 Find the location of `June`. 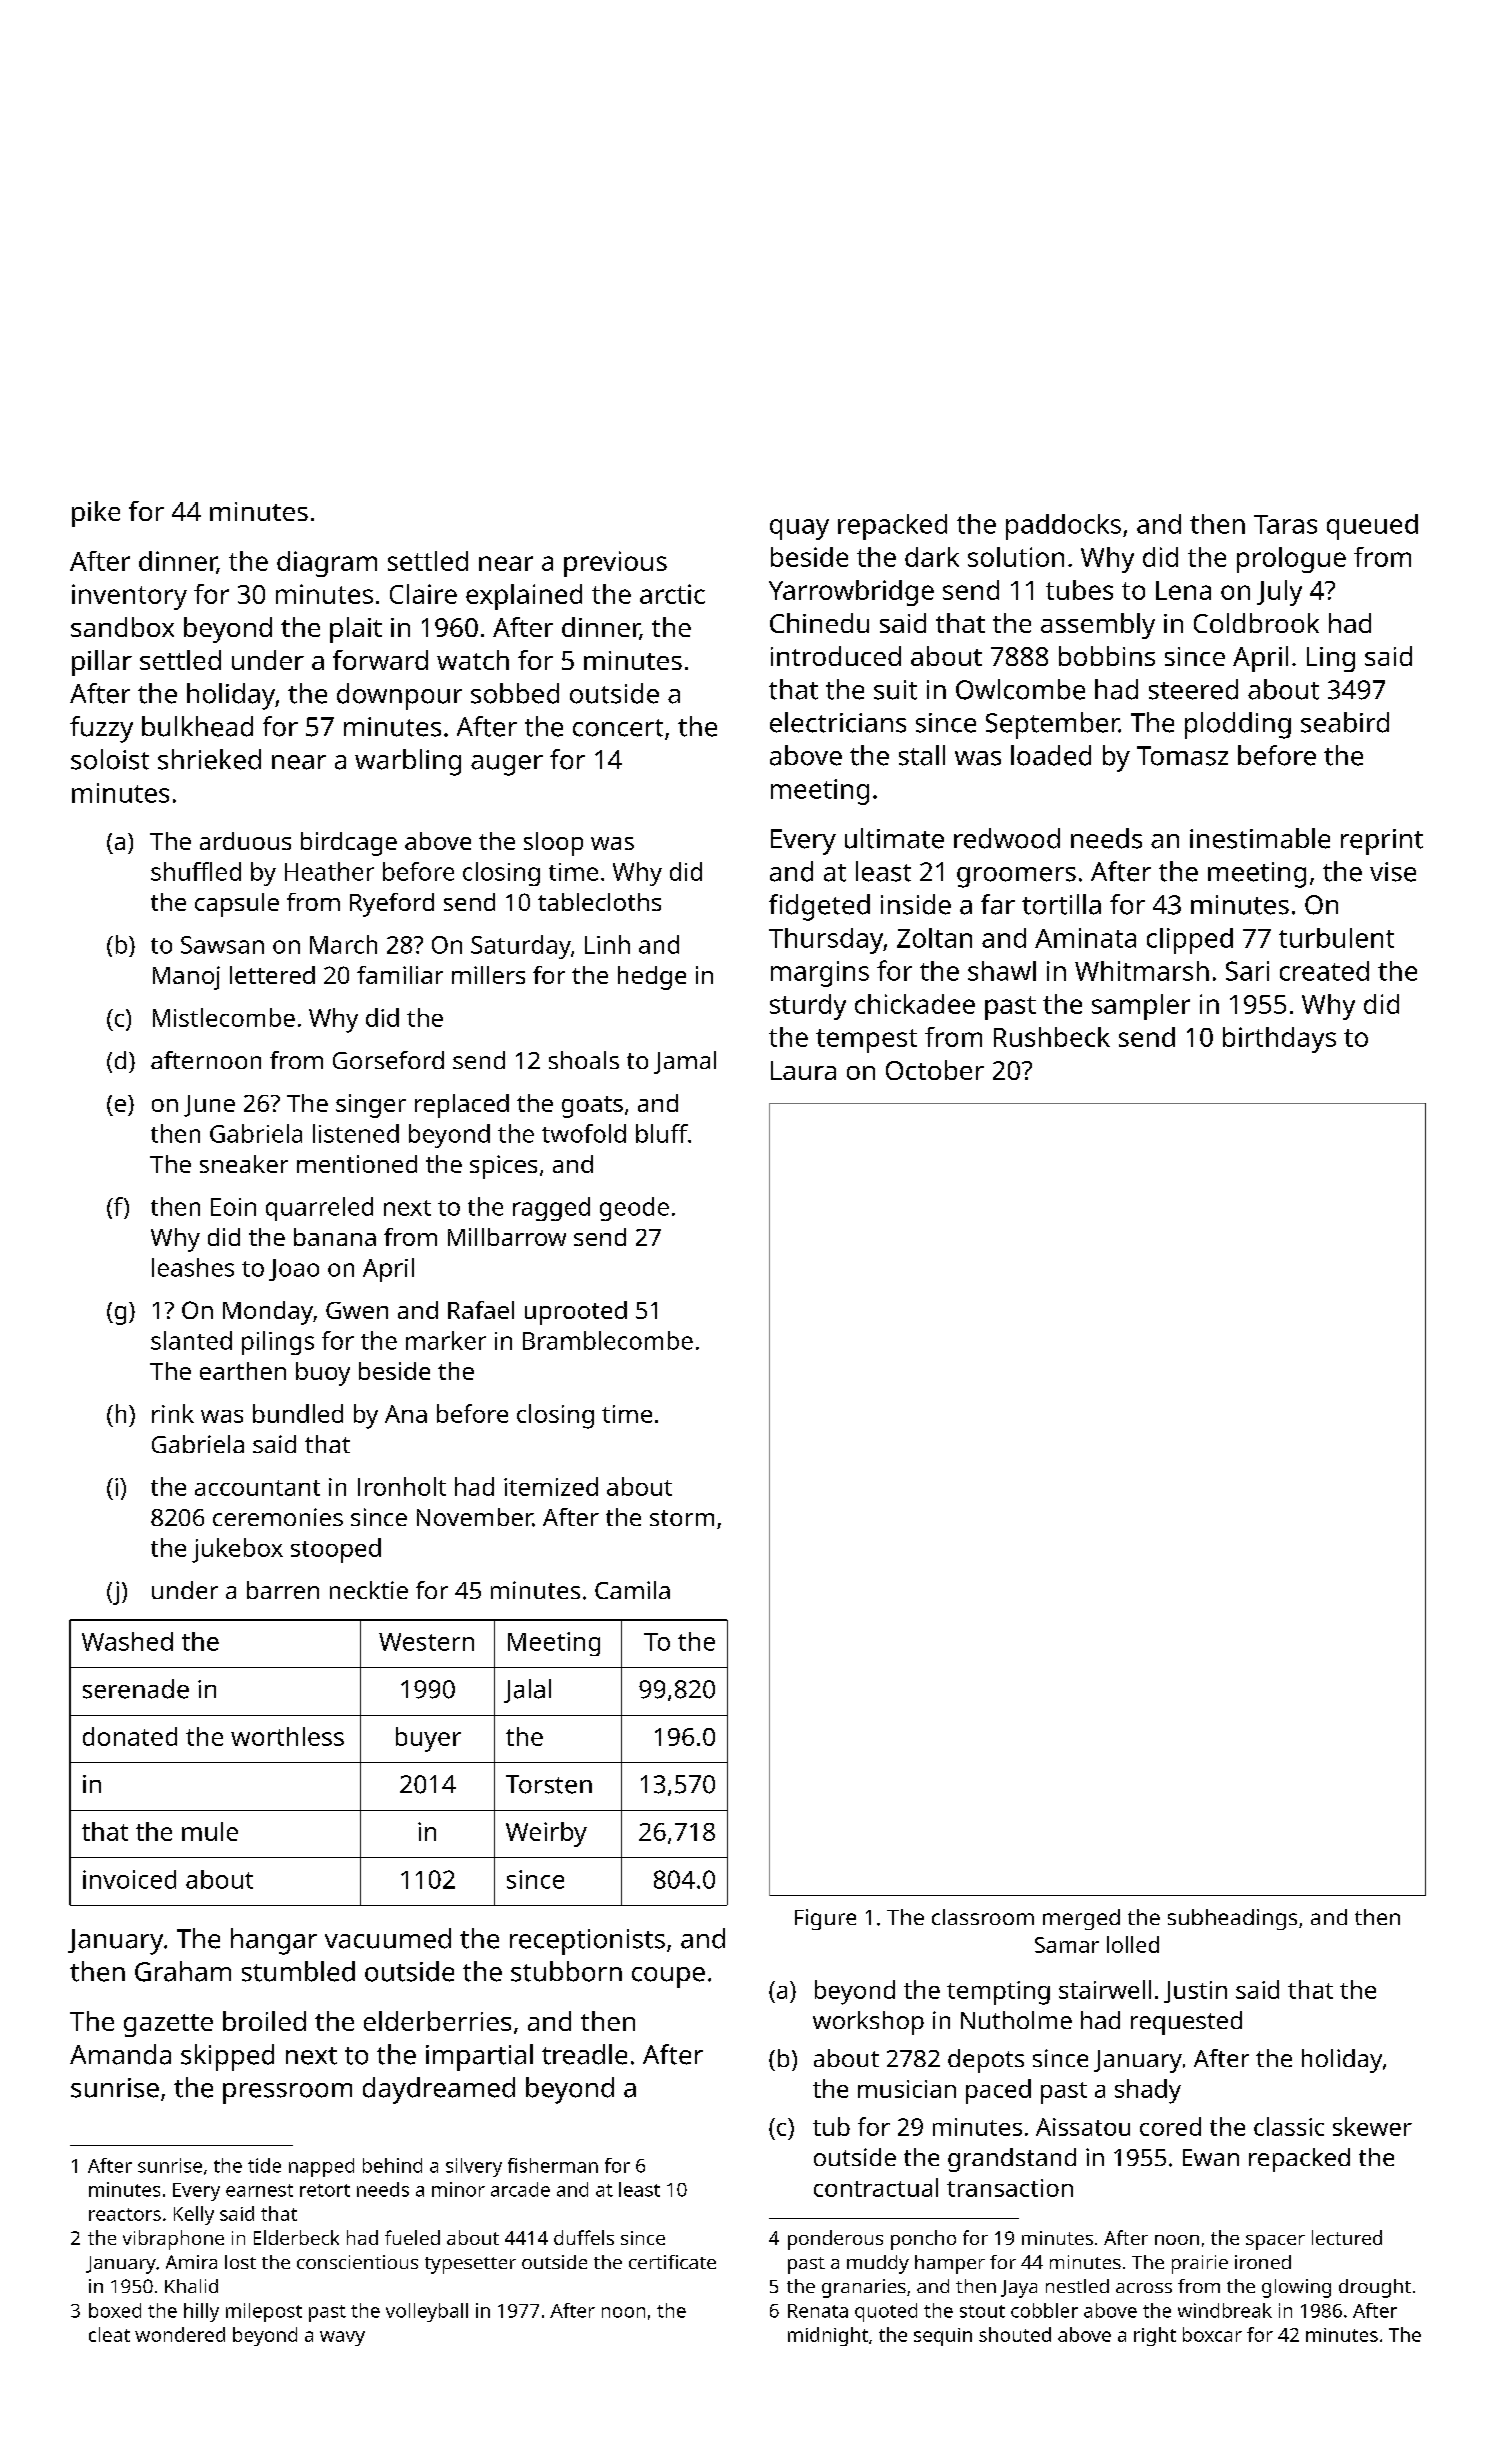

June is located at coordinates (209, 1106).
